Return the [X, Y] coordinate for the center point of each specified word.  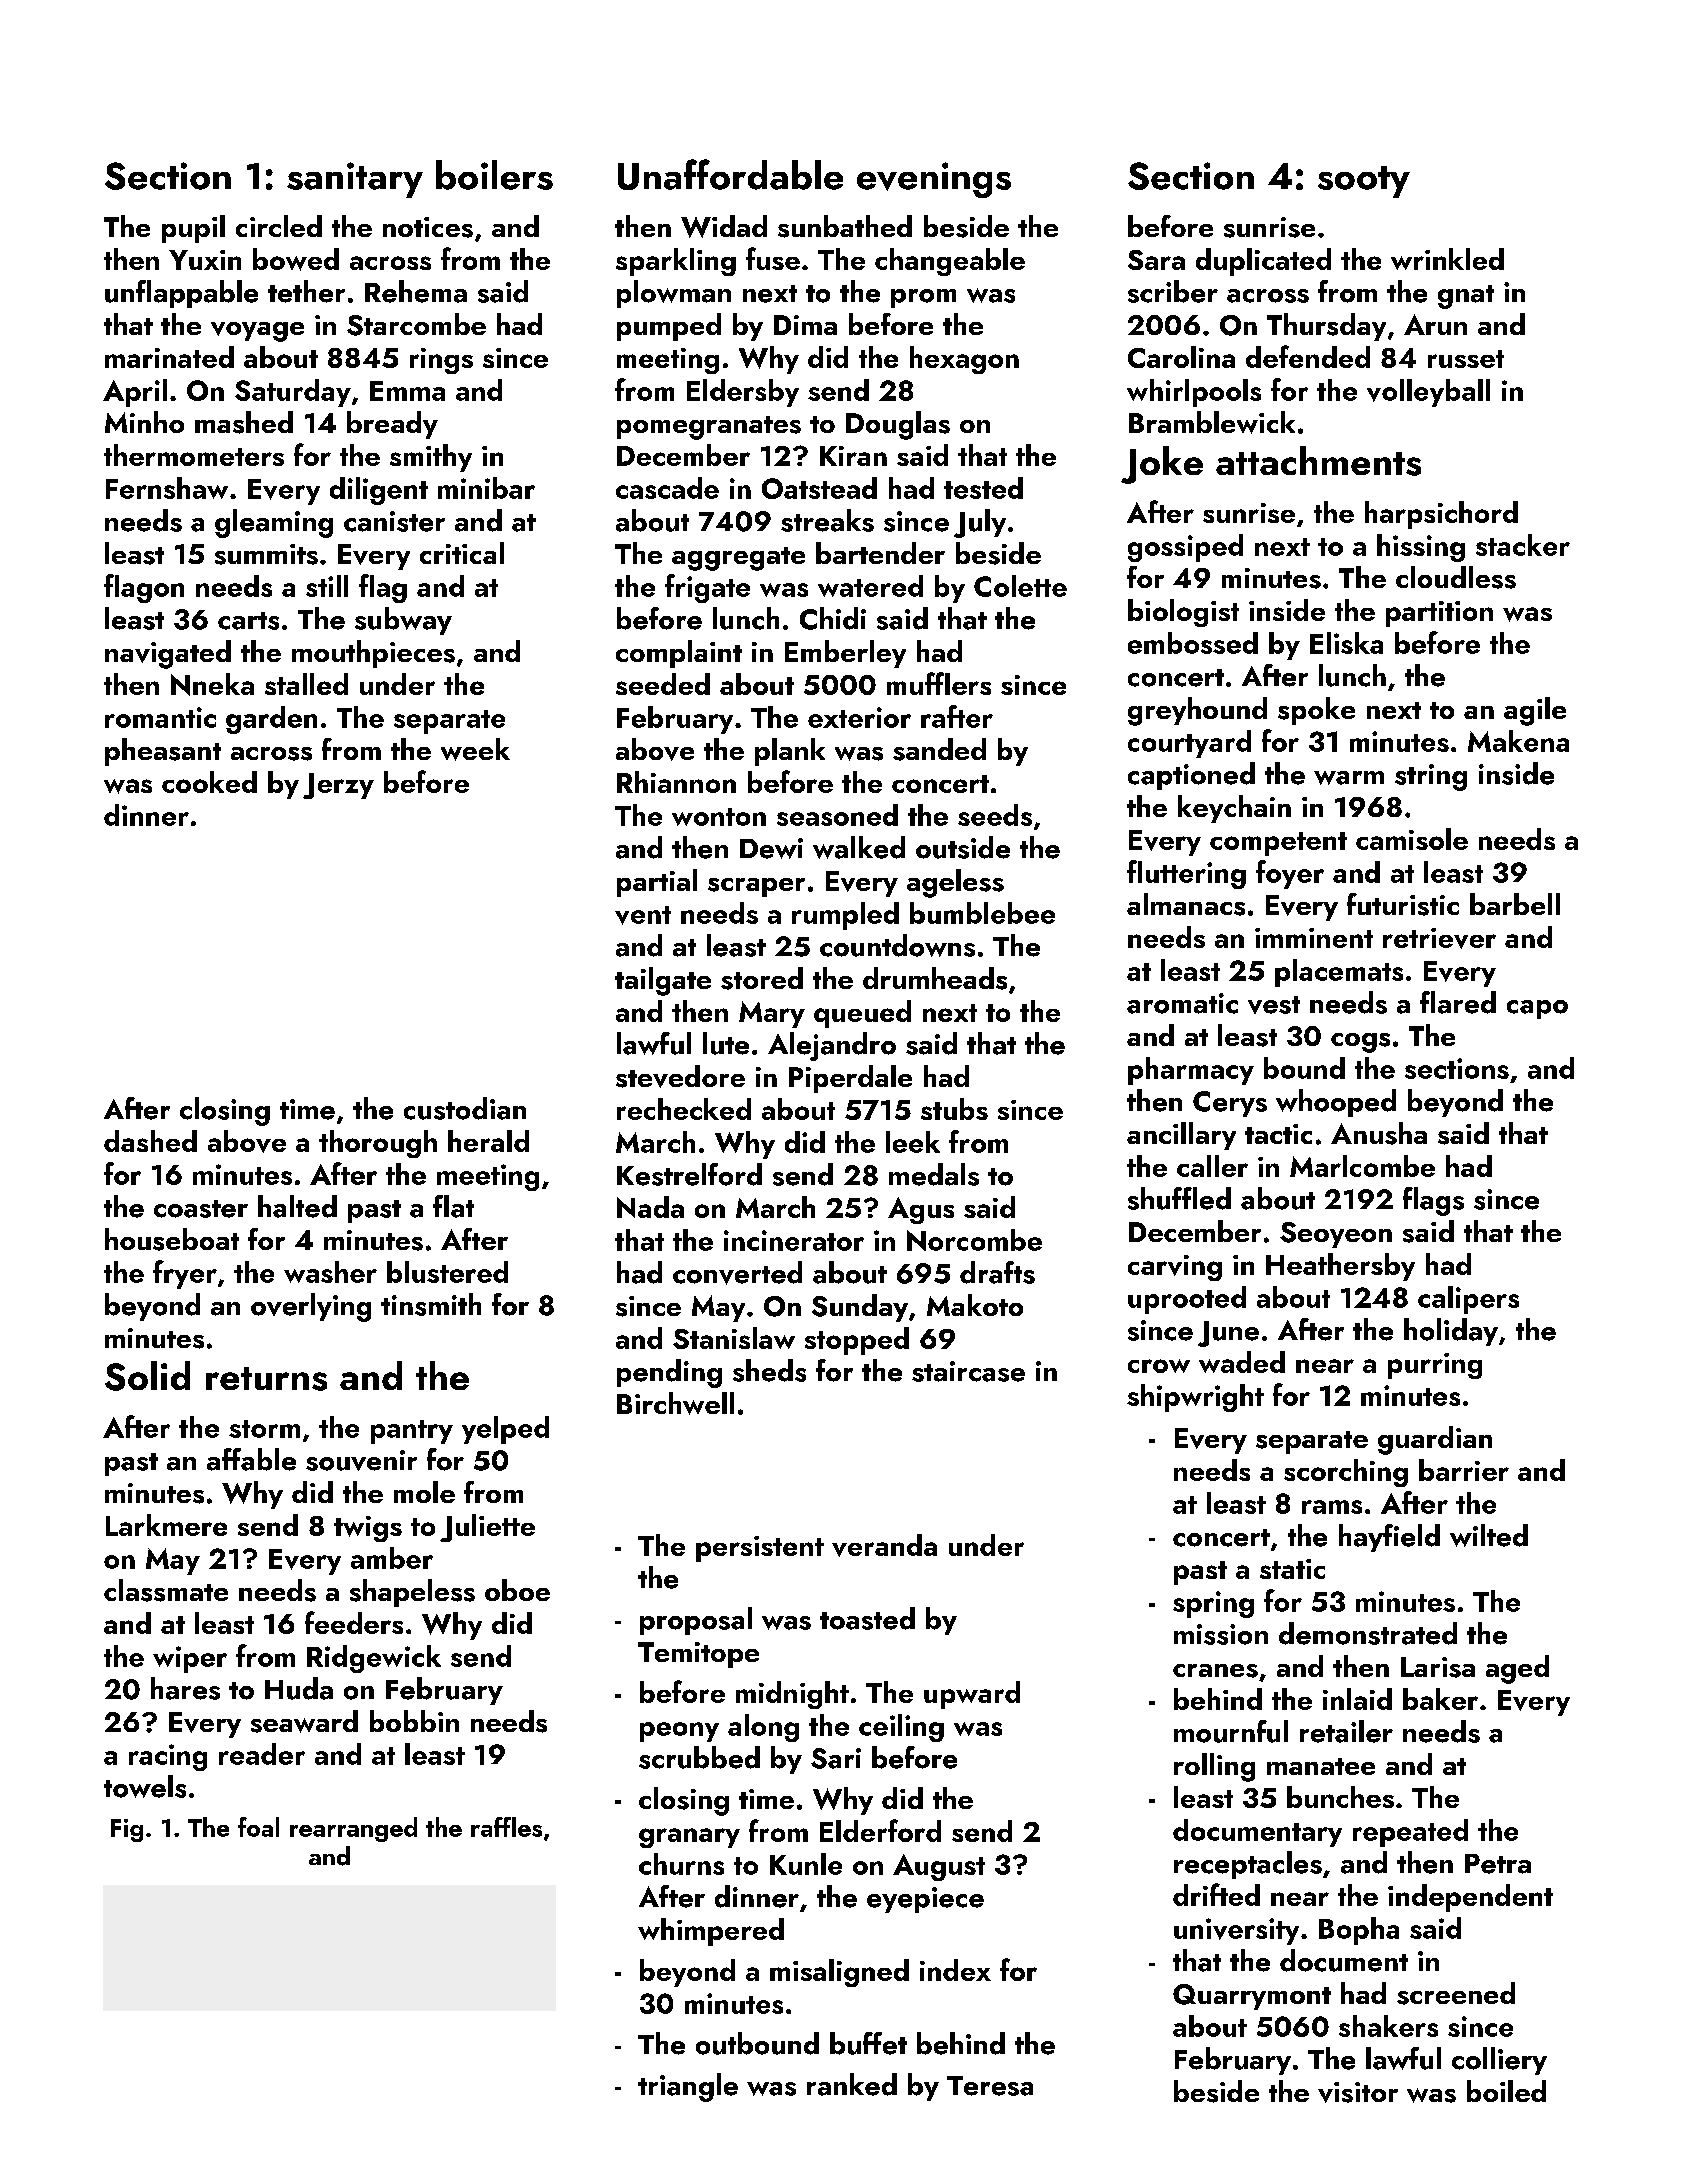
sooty [1364, 182]
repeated [1410, 1833]
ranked [852, 2084]
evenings [934, 180]
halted [297, 1206]
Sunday [860, 1308]
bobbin [414, 1721]
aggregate [738, 559]
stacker [1523, 545]
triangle [688, 2087]
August [939, 1867]
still [327, 586]
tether [306, 291]
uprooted [1187, 1300]
